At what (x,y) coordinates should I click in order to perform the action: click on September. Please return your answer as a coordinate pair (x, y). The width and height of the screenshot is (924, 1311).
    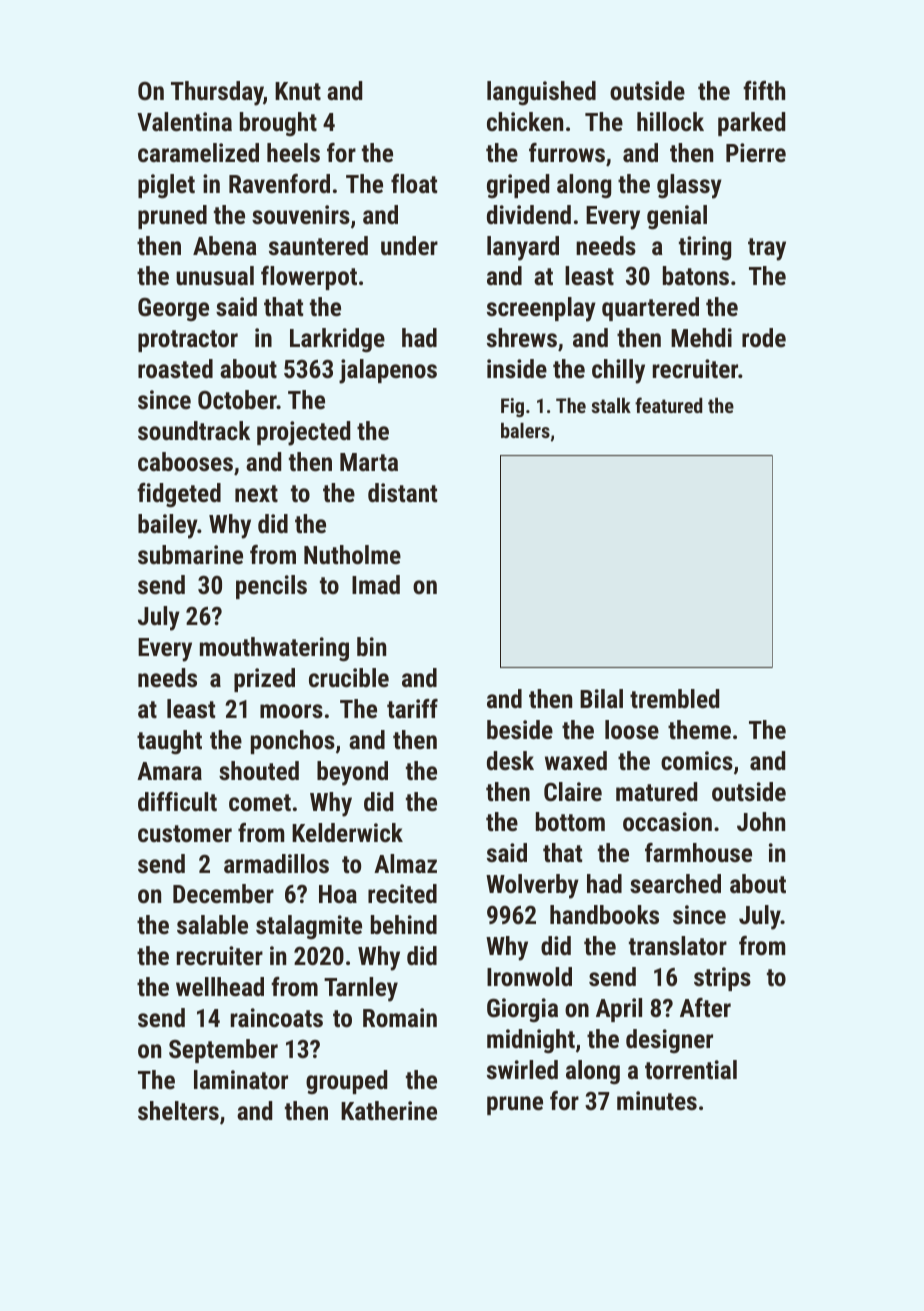
    Looking at the image, I should click on (223, 1051).
